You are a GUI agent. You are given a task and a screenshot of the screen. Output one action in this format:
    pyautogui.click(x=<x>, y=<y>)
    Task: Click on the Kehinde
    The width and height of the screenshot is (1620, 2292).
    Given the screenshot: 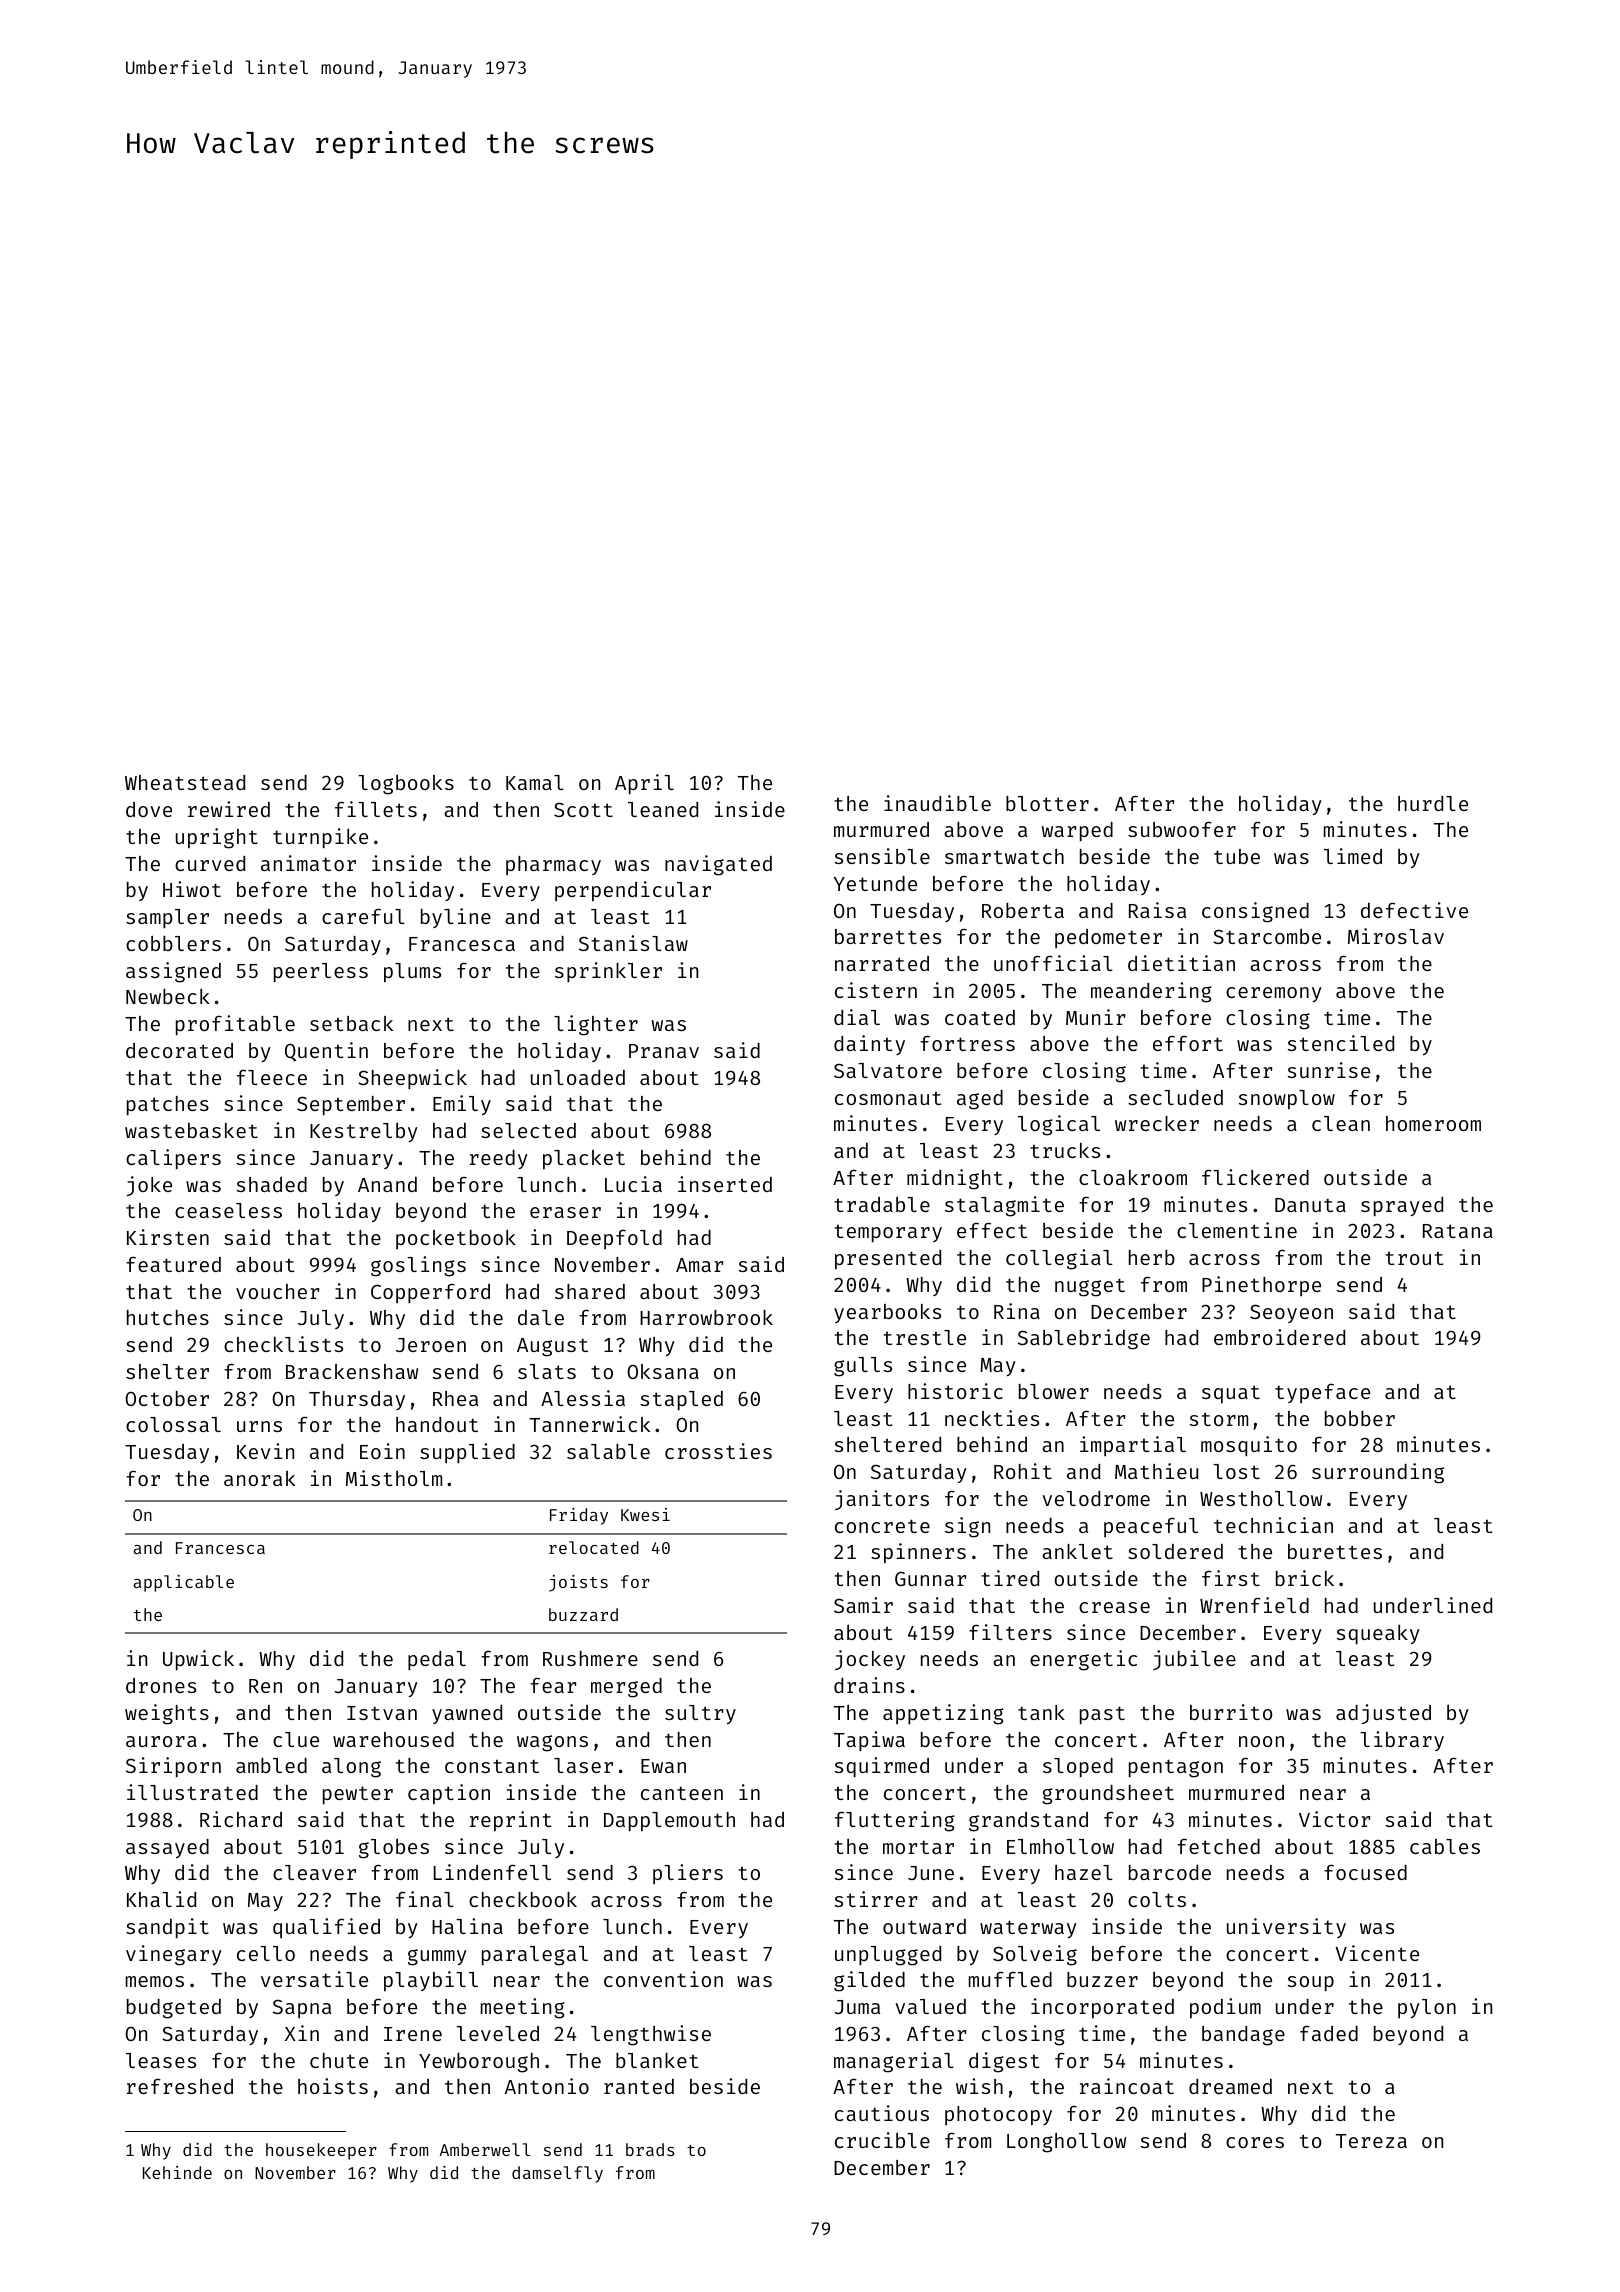 What is the action you would take?
    pyautogui.click(x=177, y=2172)
